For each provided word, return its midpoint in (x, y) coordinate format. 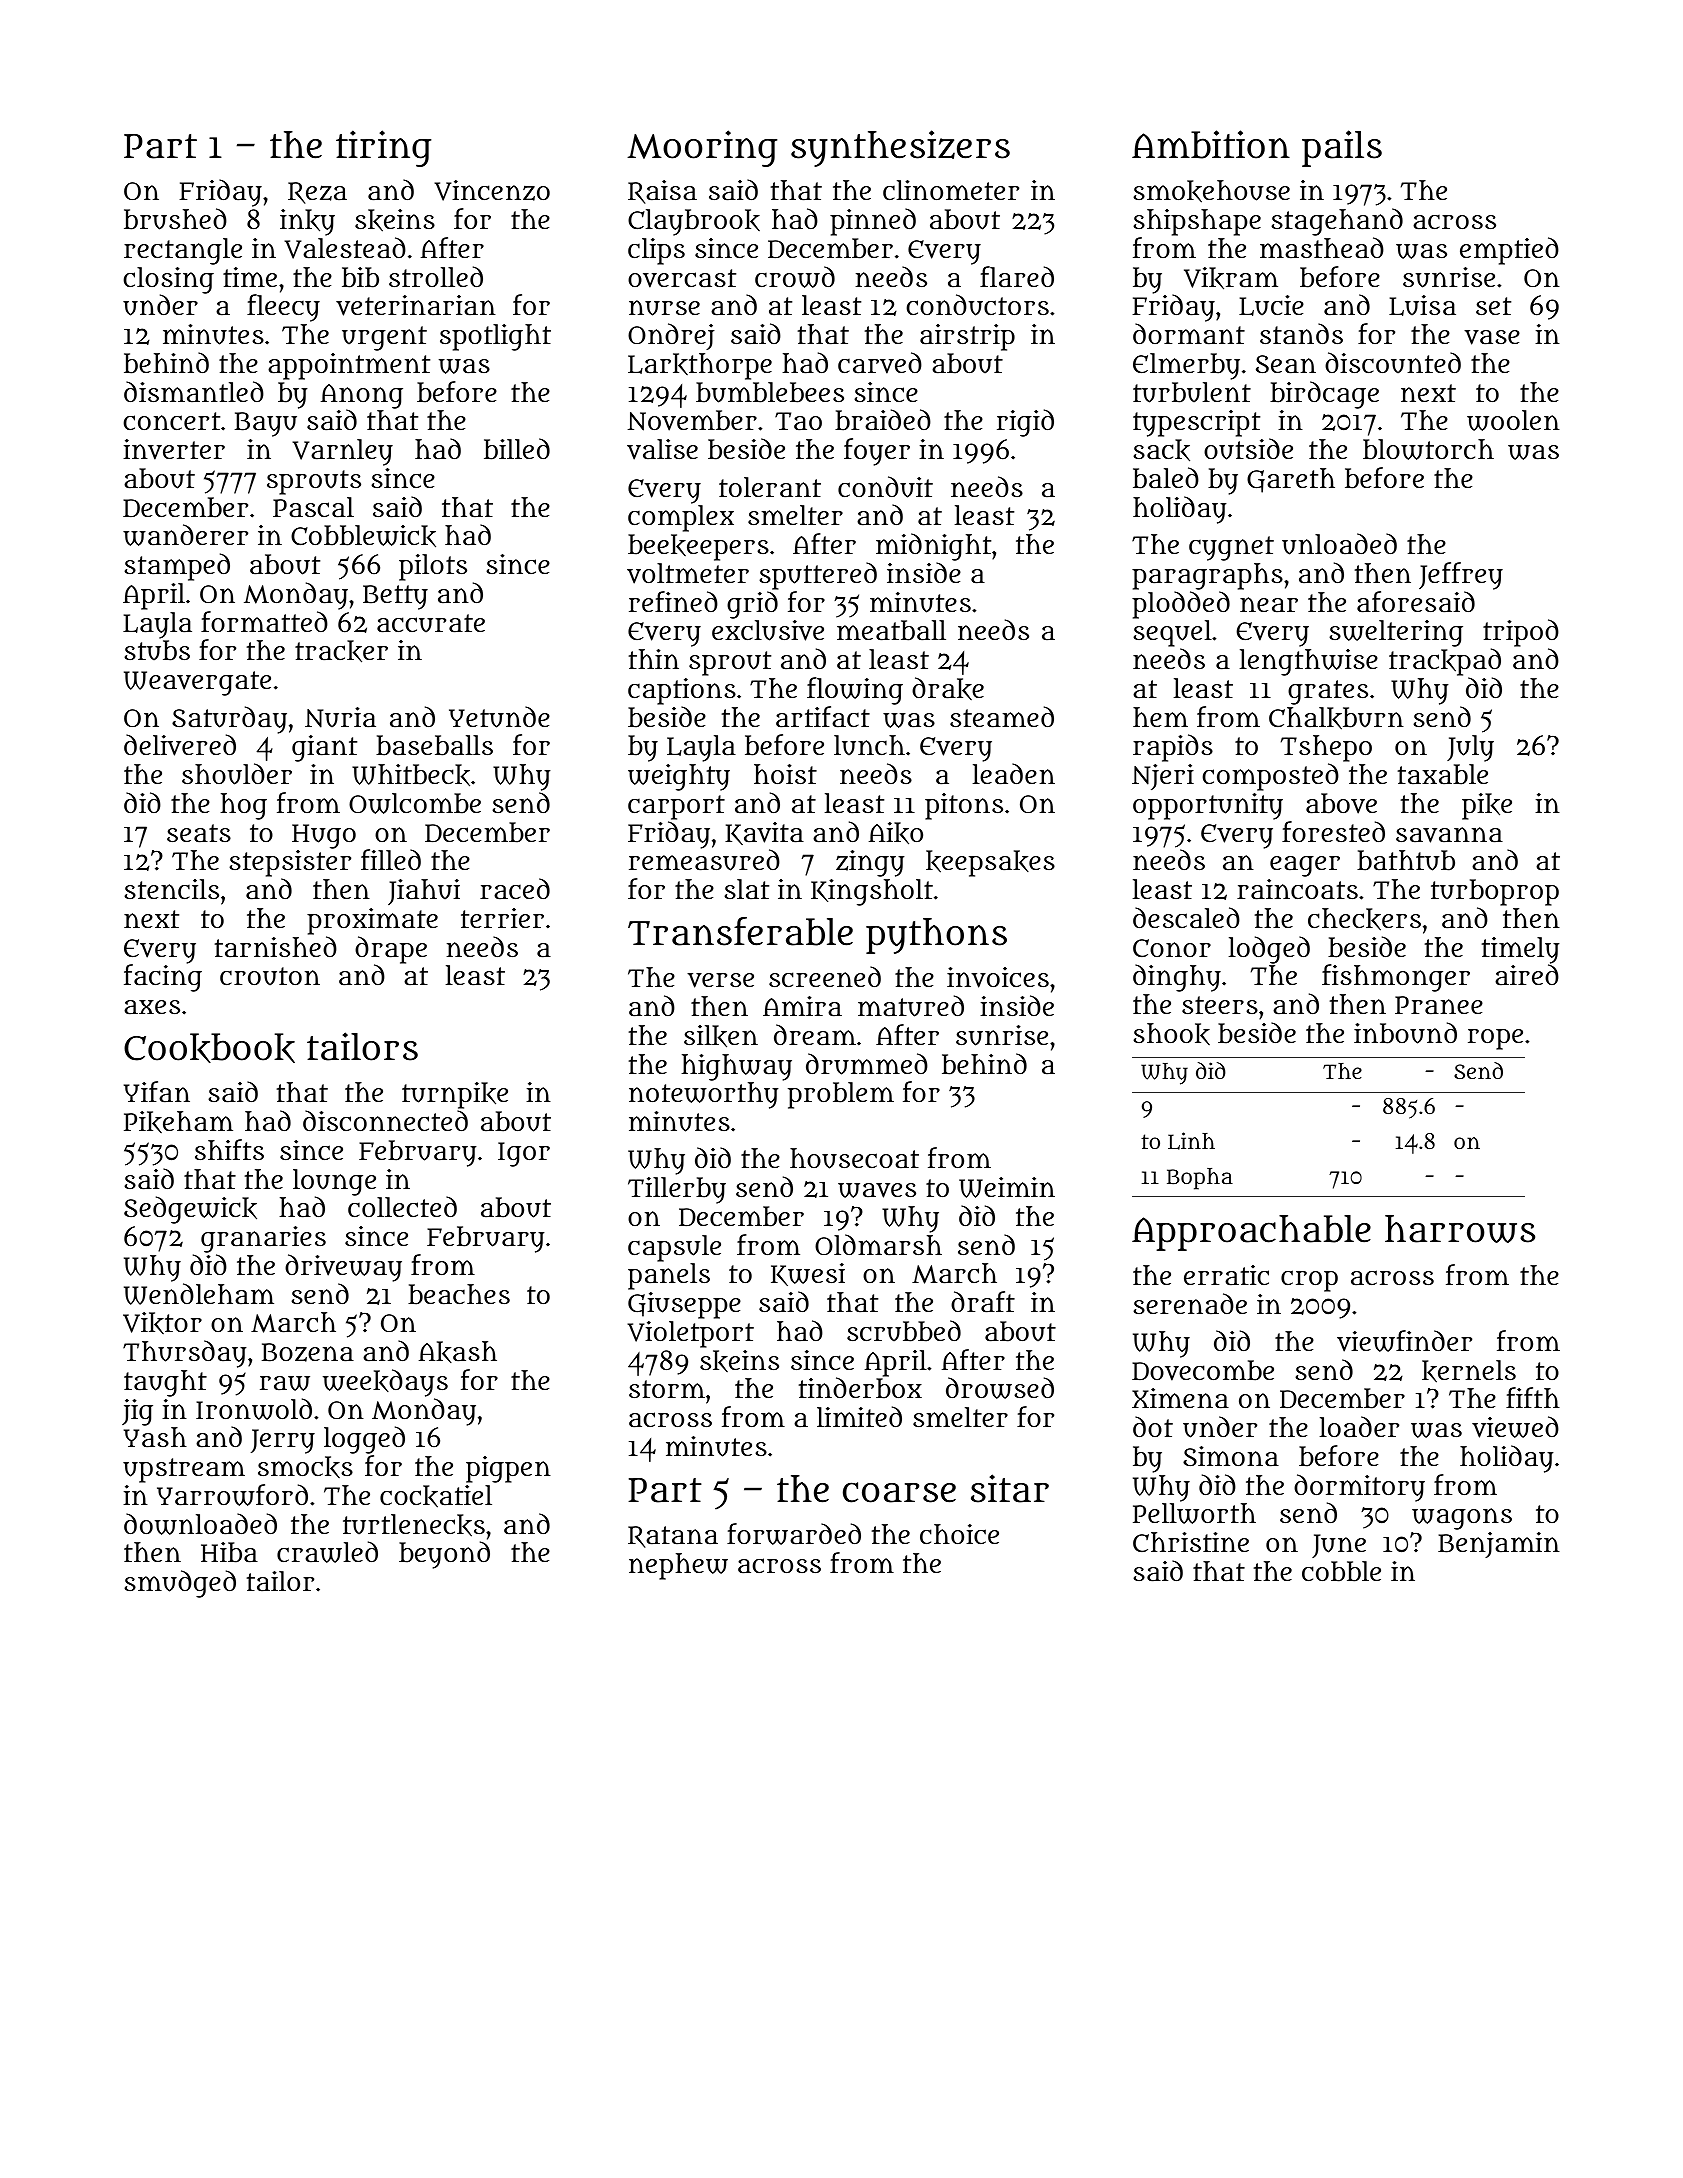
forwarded (794, 1534)
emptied (1509, 251)
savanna (1449, 835)
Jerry (283, 1441)
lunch (869, 745)
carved (880, 363)
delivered (180, 745)
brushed (175, 219)
